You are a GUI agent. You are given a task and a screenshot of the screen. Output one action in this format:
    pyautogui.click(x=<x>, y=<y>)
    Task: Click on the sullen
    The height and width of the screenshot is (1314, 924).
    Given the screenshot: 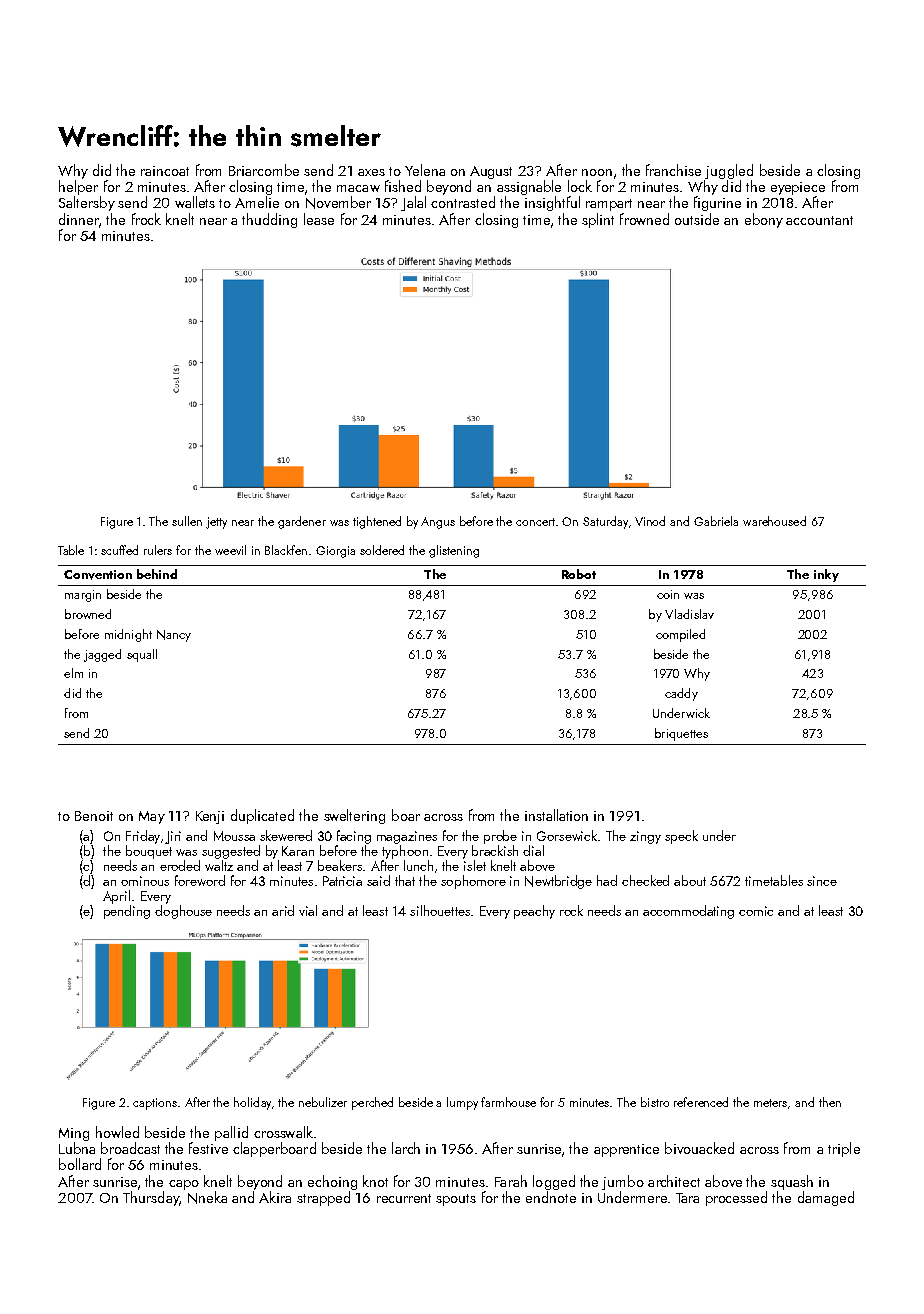 What is the action you would take?
    pyautogui.click(x=187, y=521)
